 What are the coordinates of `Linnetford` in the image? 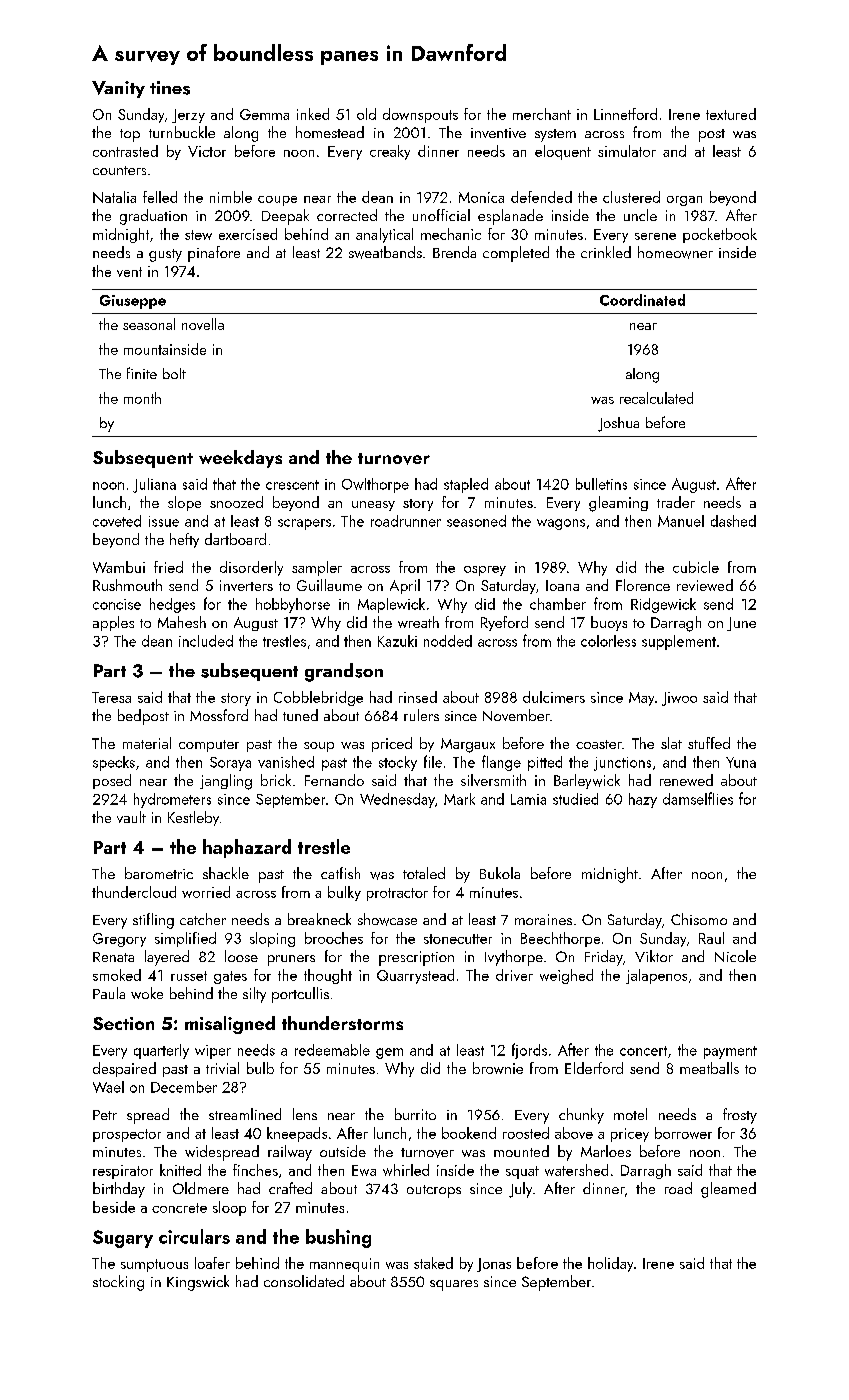 It's located at (625, 114).
